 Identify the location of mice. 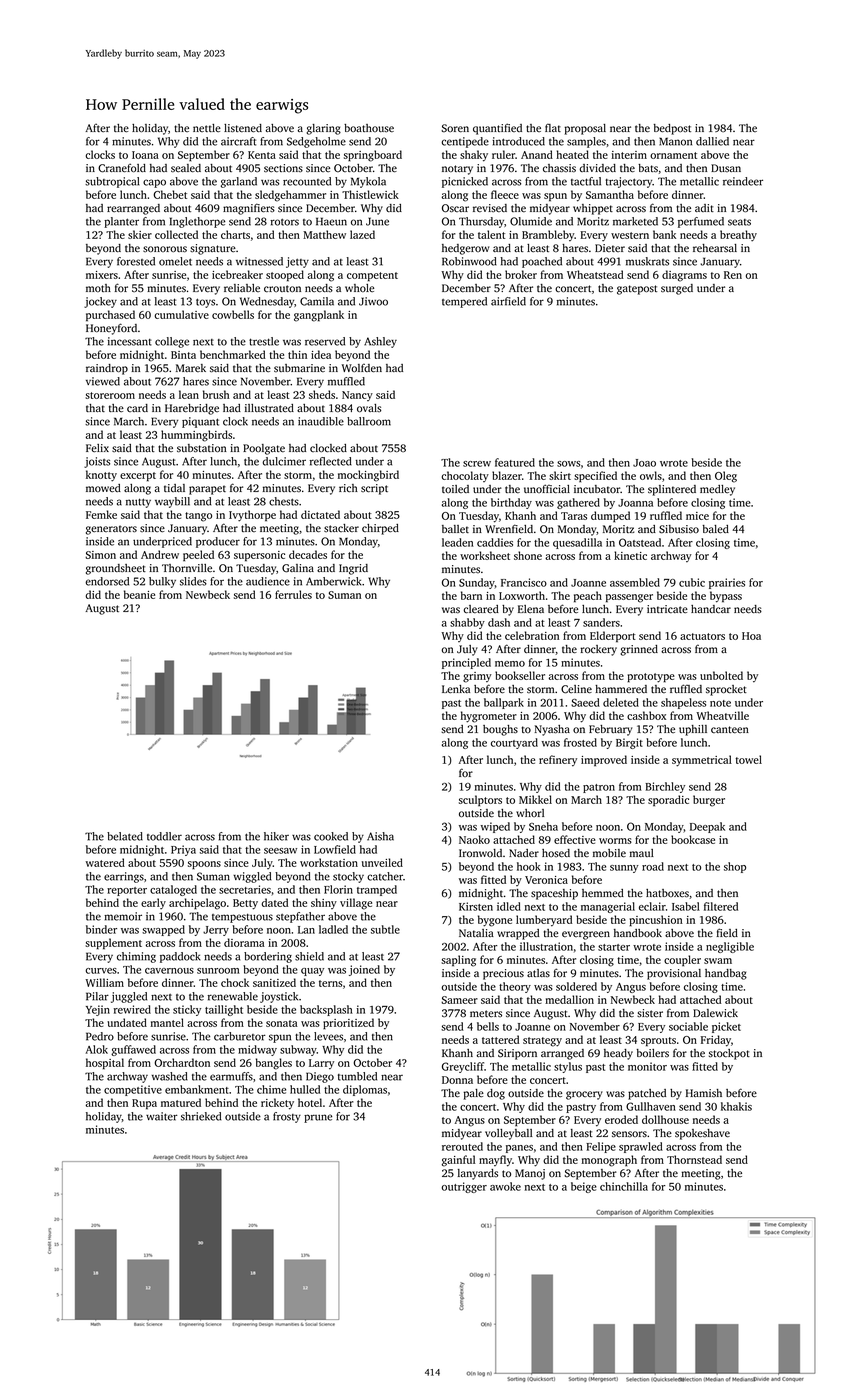
(697, 516).
